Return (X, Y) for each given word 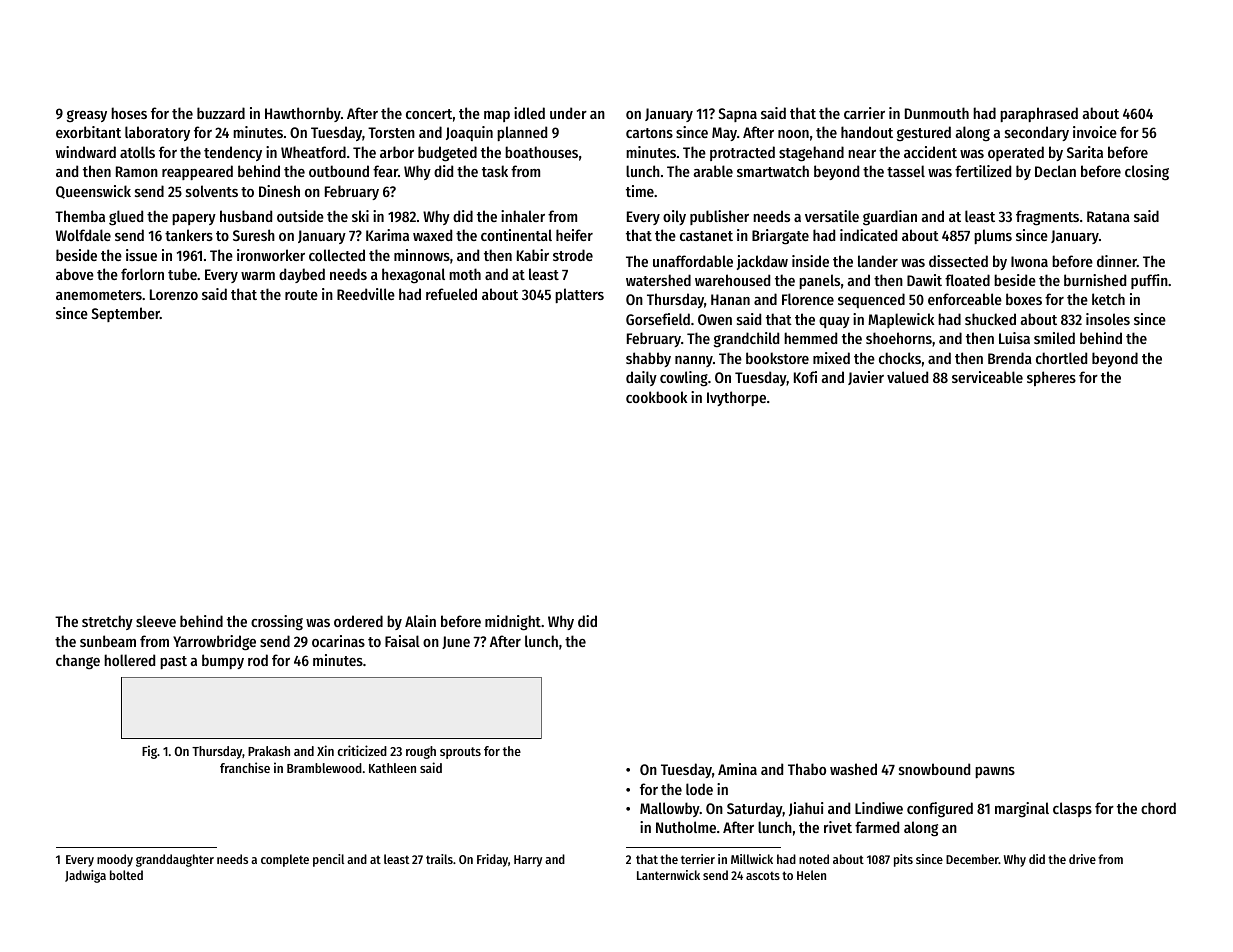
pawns (995, 772)
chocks (900, 358)
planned (522, 133)
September (125, 314)
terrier (698, 859)
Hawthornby (303, 114)
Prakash (269, 751)
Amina (737, 769)
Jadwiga (85, 876)
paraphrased (1039, 114)
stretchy (107, 622)
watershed (658, 280)
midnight (513, 623)
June (456, 642)
